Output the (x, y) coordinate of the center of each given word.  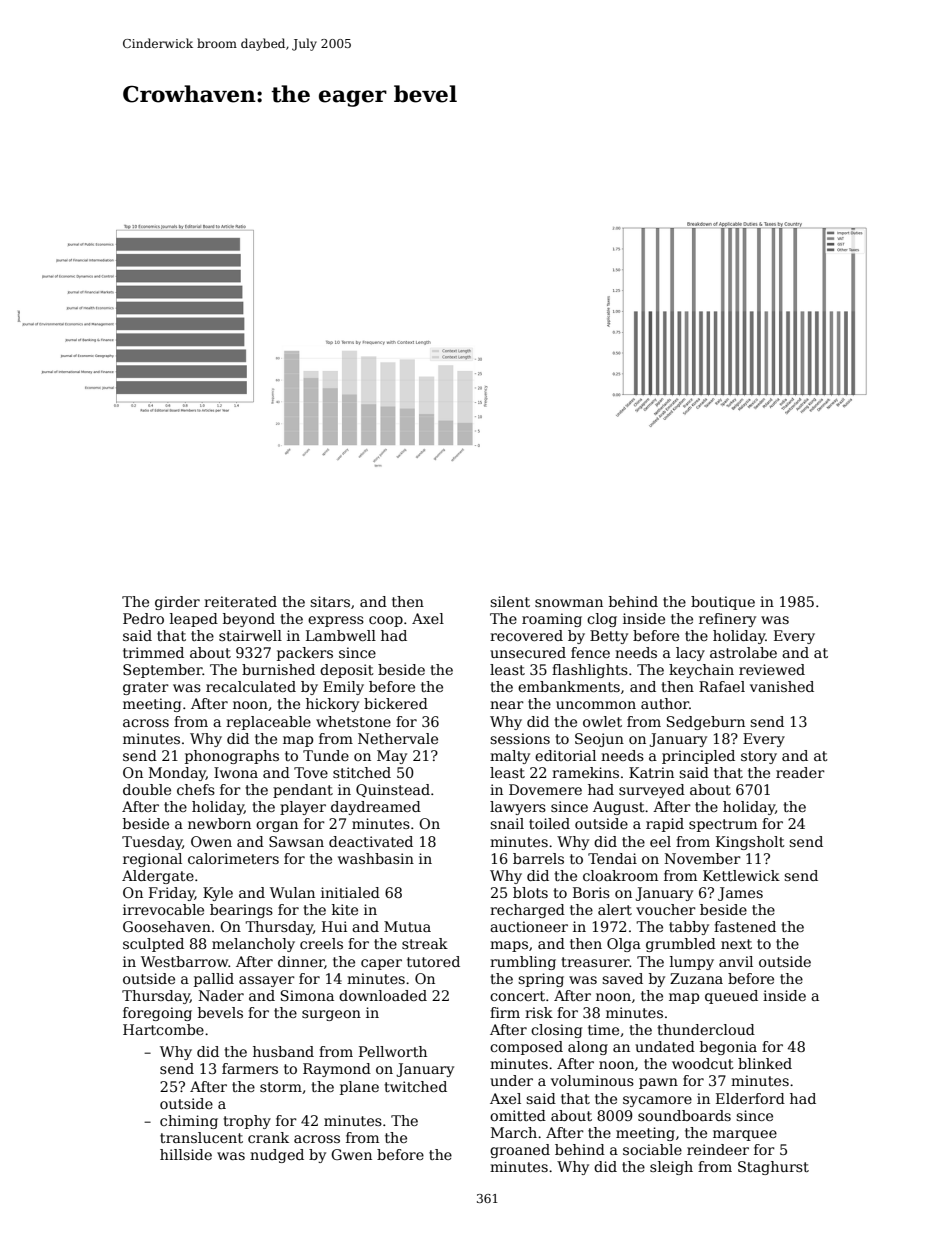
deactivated (371, 841)
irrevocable (163, 909)
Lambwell (341, 635)
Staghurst (773, 1168)
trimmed (153, 652)
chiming (189, 1122)
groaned (520, 1151)
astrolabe (743, 652)
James (740, 894)
